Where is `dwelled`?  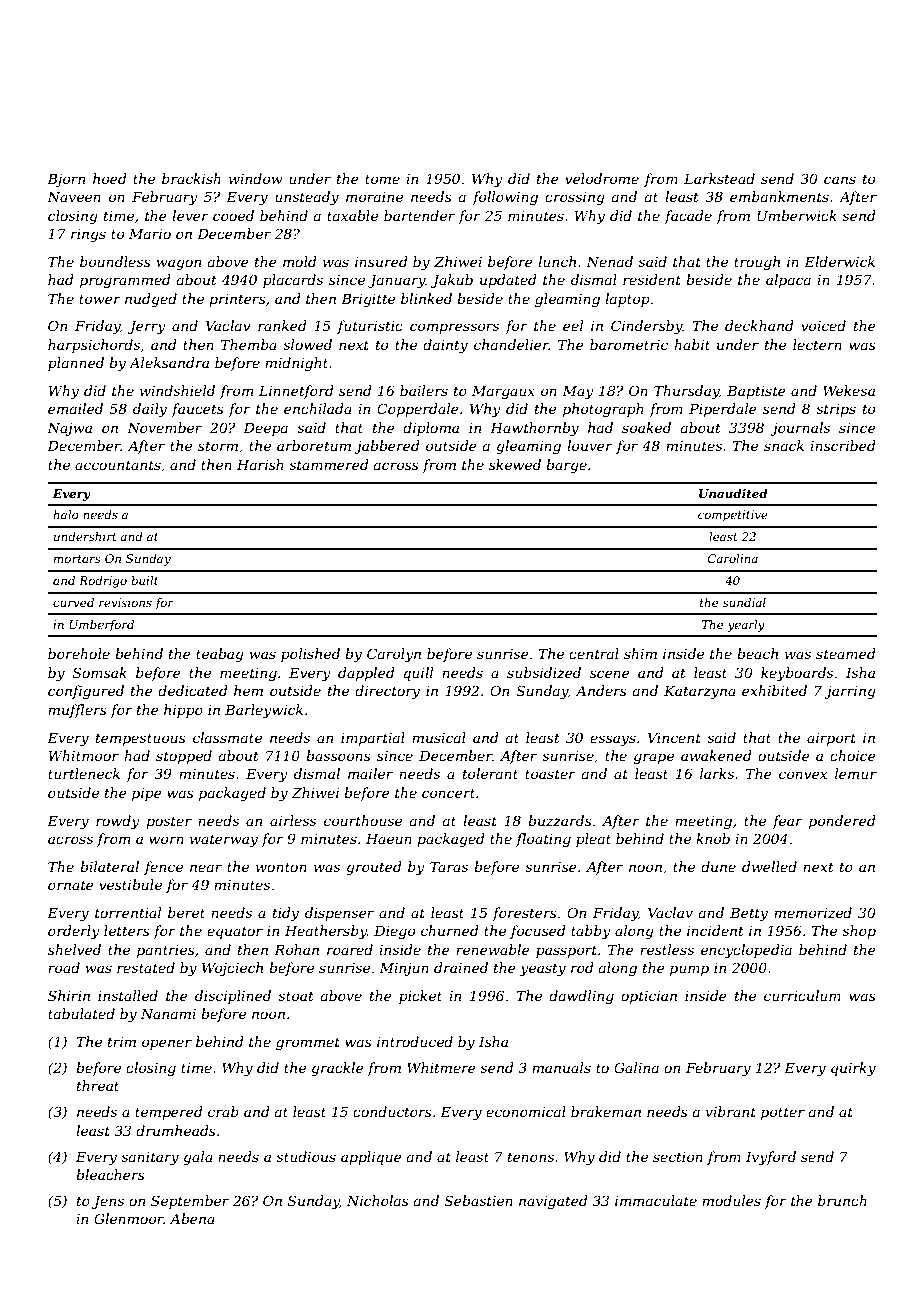
dwelled is located at coordinates (769, 866).
